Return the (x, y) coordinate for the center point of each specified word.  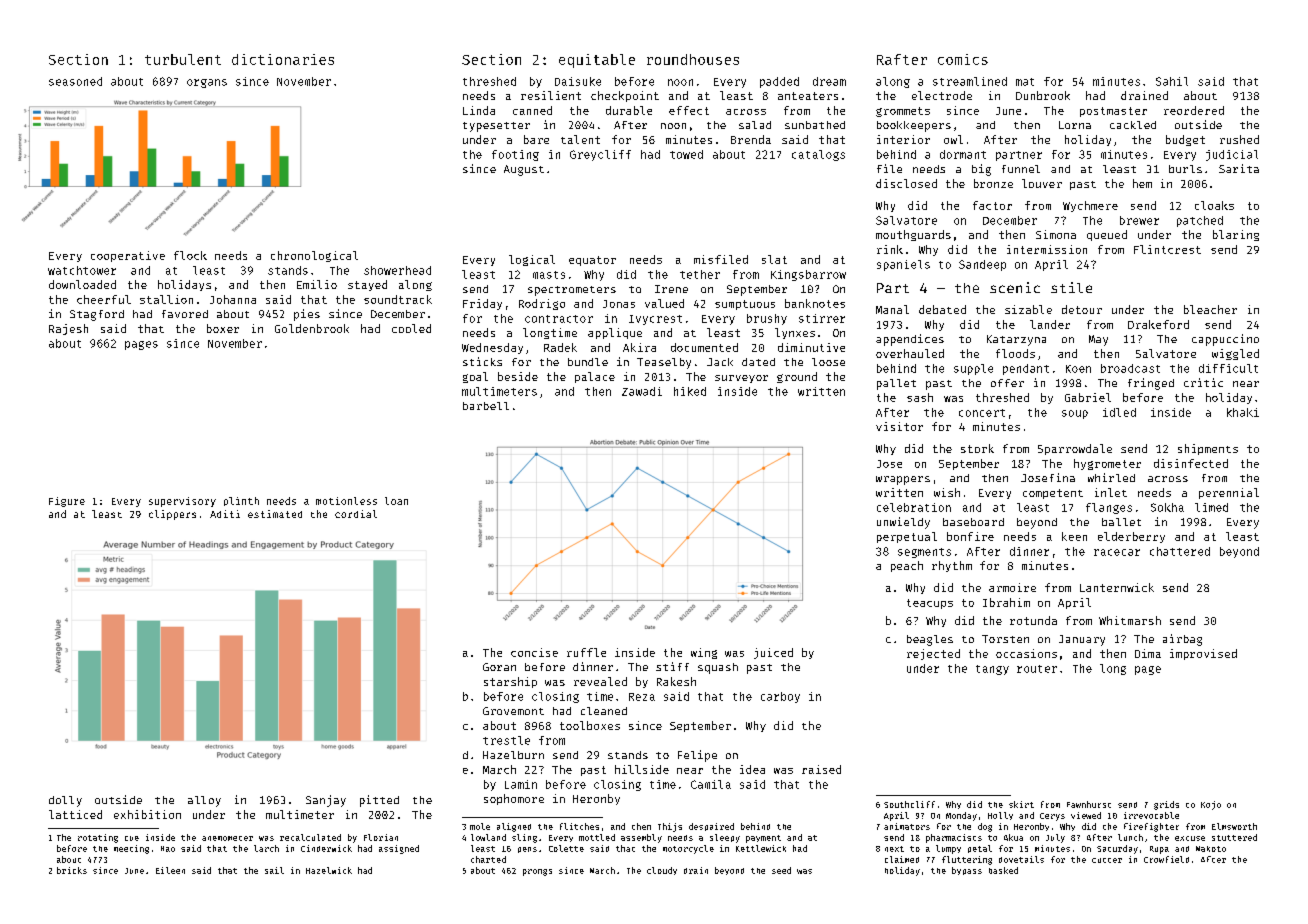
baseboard (973, 522)
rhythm (952, 566)
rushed (1239, 139)
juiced (773, 653)
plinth (241, 501)
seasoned (75, 81)
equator (592, 261)
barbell (486, 406)
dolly (65, 801)
